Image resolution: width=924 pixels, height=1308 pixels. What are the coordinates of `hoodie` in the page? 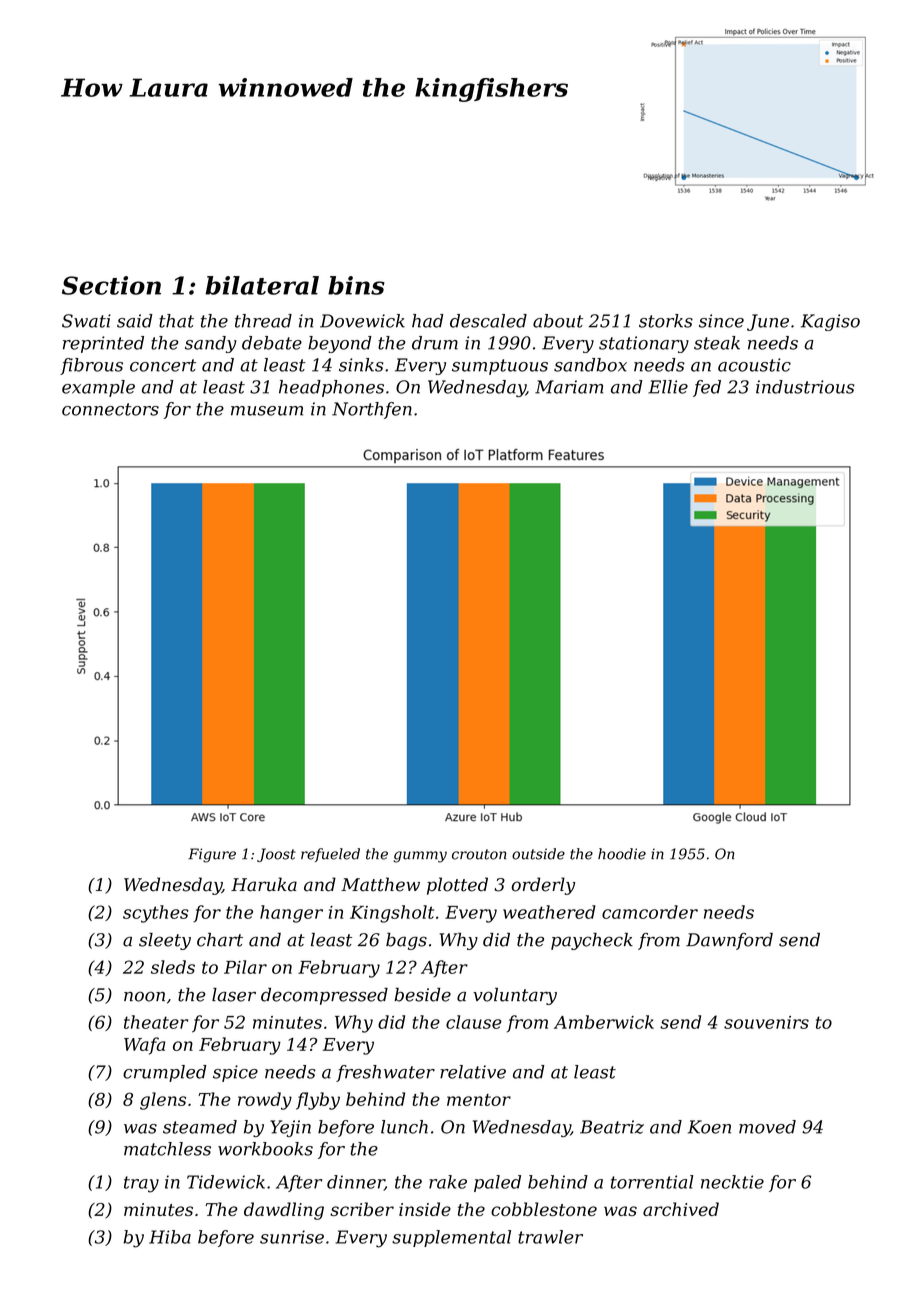 It's located at (622, 854).
